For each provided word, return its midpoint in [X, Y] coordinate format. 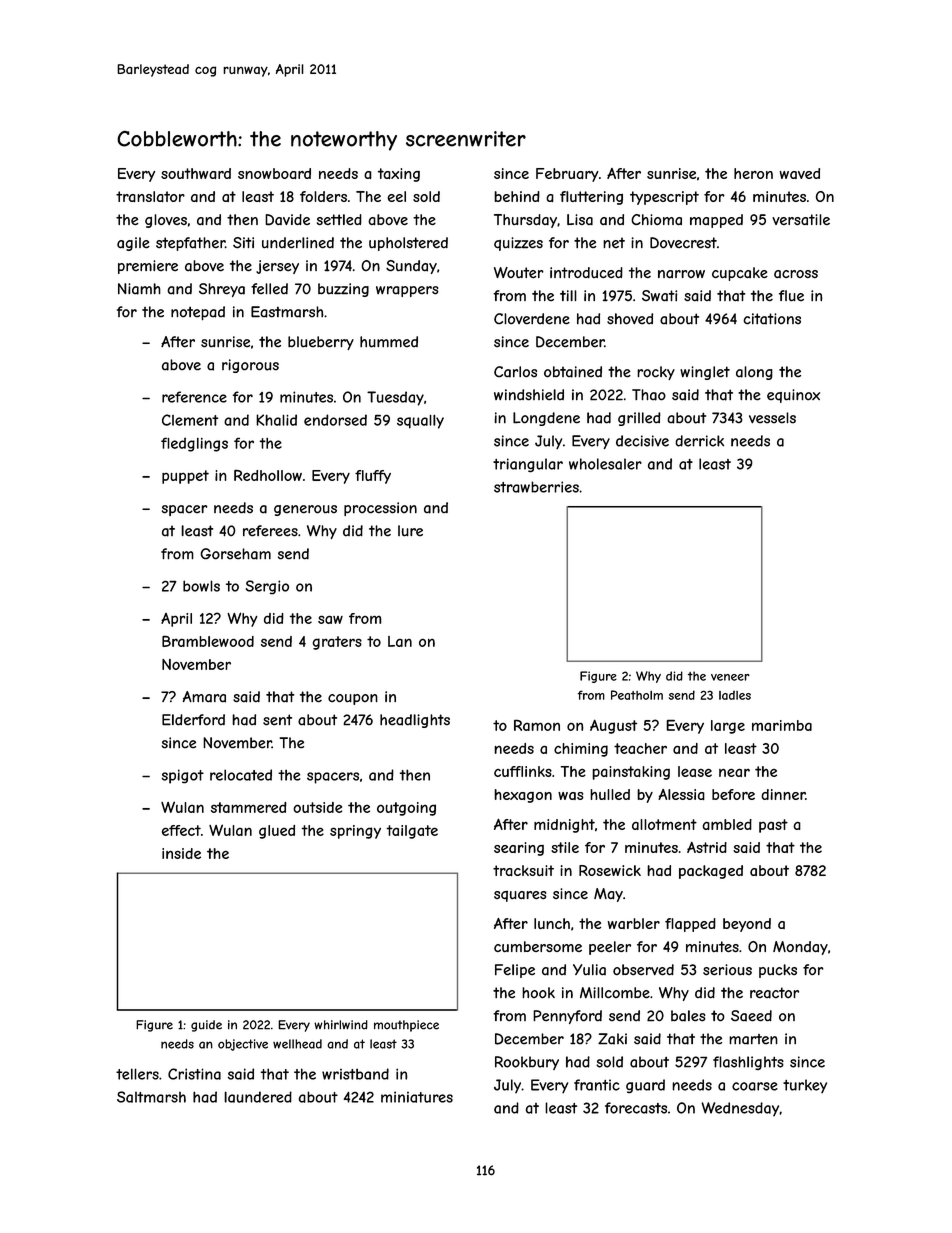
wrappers [407, 291]
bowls [201, 586]
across [796, 274]
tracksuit [523, 870]
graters [337, 643]
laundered [258, 1097]
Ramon [537, 725]
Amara [204, 697]
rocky [656, 373]
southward [196, 173]
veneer [730, 677]
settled [339, 219]
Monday [800, 948]
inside [181, 853]
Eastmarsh [287, 312]
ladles [735, 695]
